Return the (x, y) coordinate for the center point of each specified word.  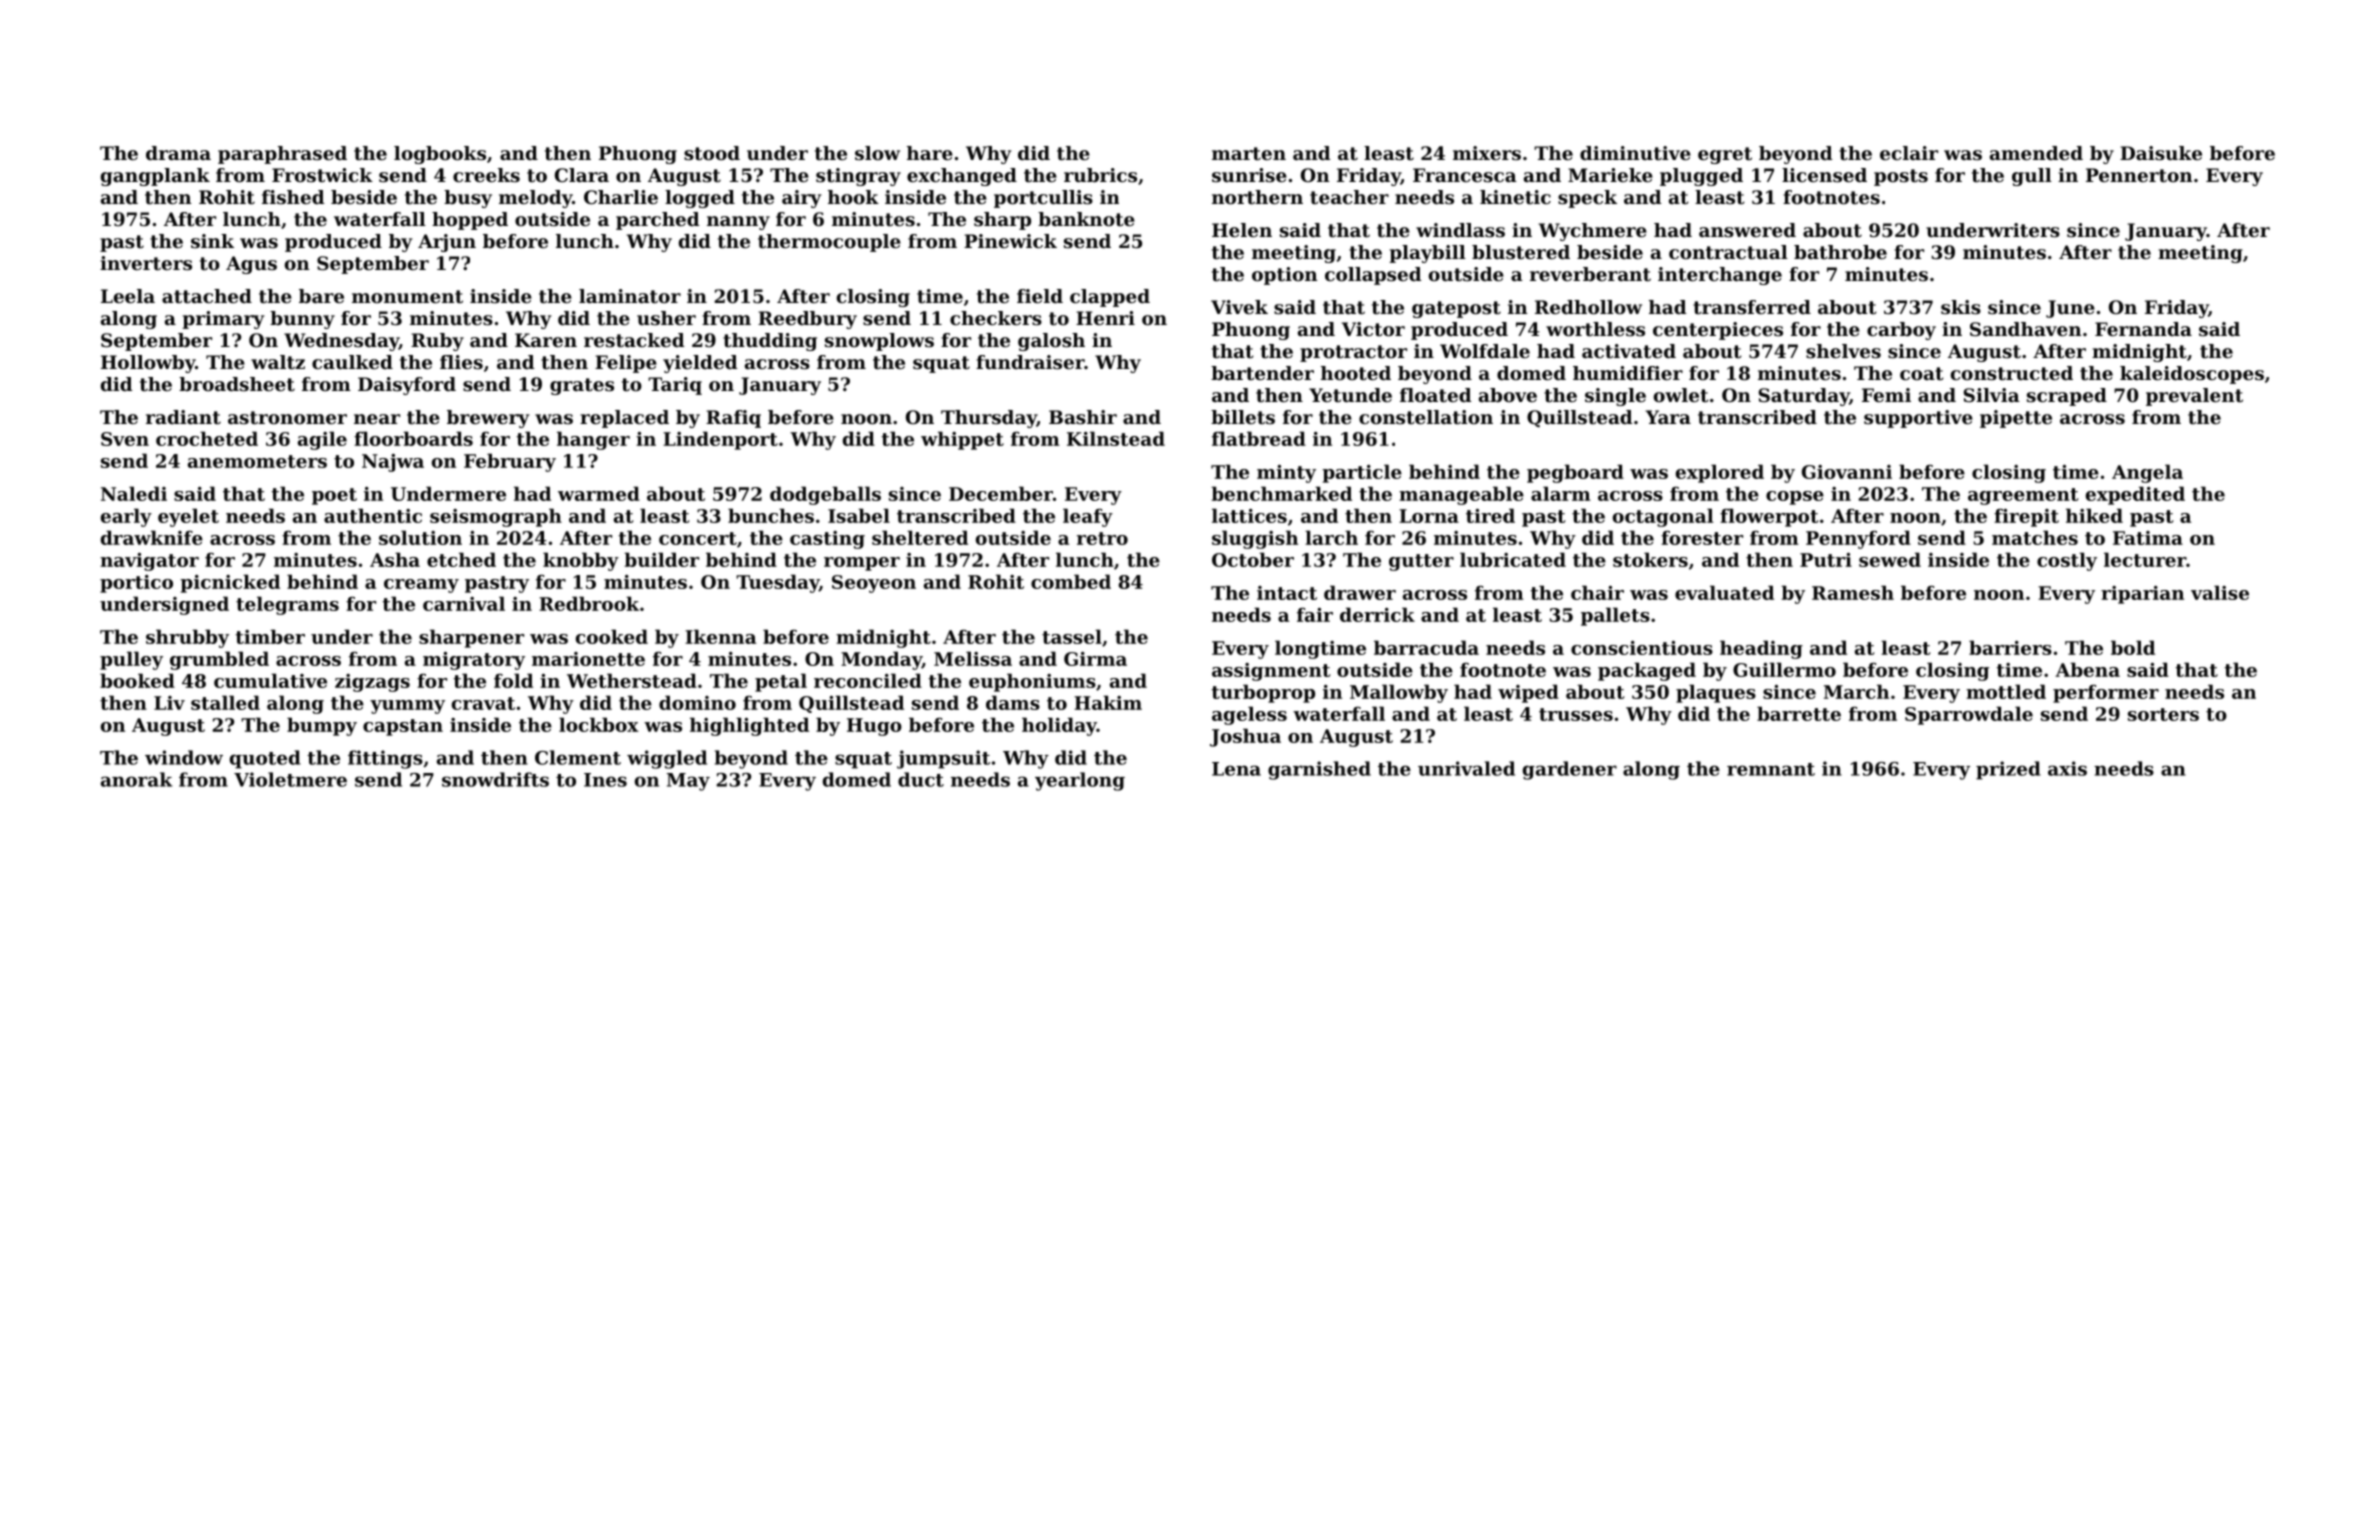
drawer (1360, 592)
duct (921, 779)
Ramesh (1853, 592)
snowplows (879, 342)
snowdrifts (495, 779)
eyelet (188, 517)
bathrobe (1840, 252)
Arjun (447, 243)
